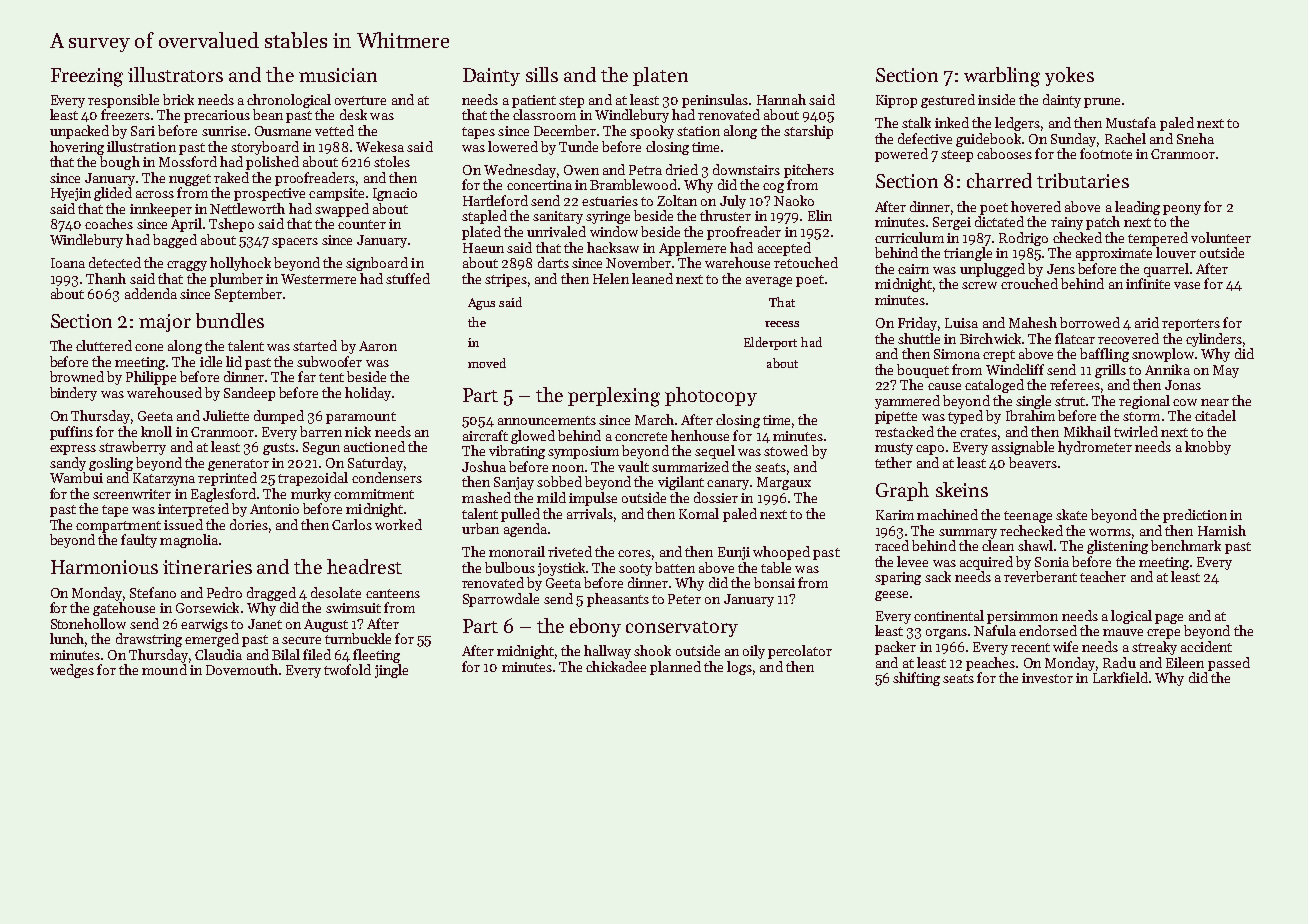 Image resolution: width=1308 pixels, height=924 pixels. I want to click on Sparrowdale, so click(501, 600).
